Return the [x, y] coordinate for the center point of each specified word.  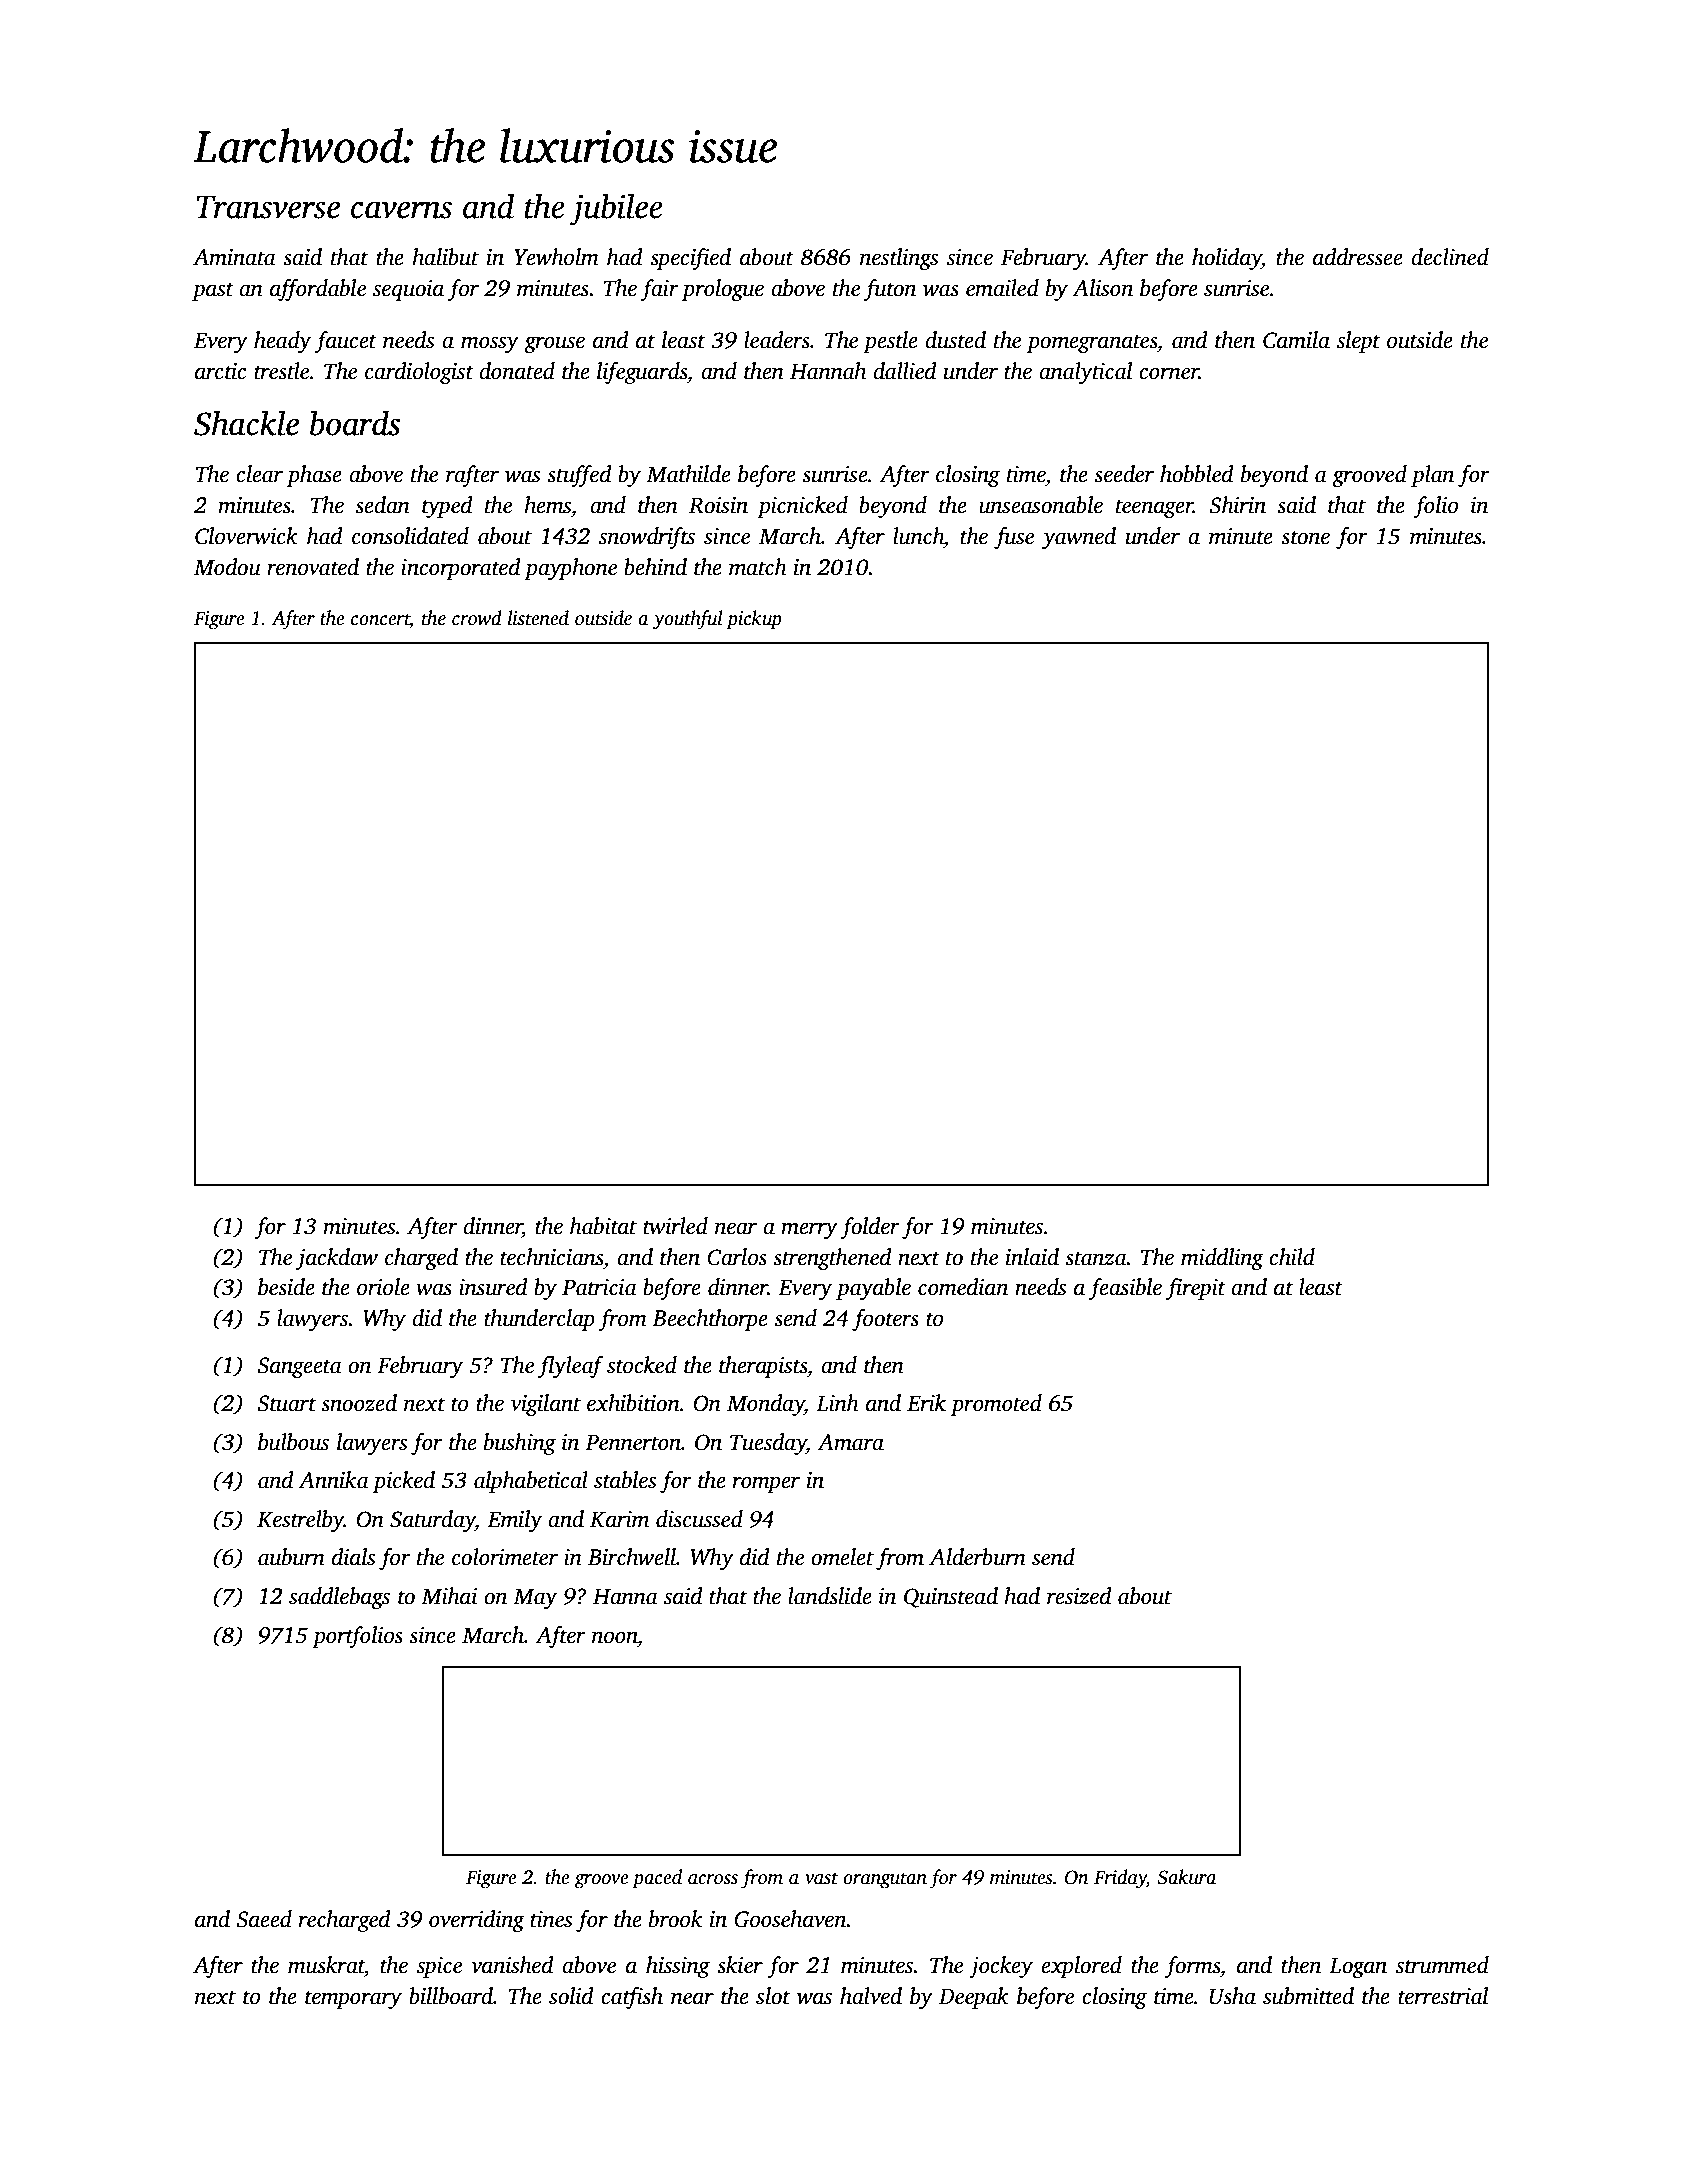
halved [871, 1996]
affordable [318, 290]
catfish [632, 1998]
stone [1305, 537]
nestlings [899, 259]
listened [538, 618]
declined [1450, 257]
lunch [918, 536]
